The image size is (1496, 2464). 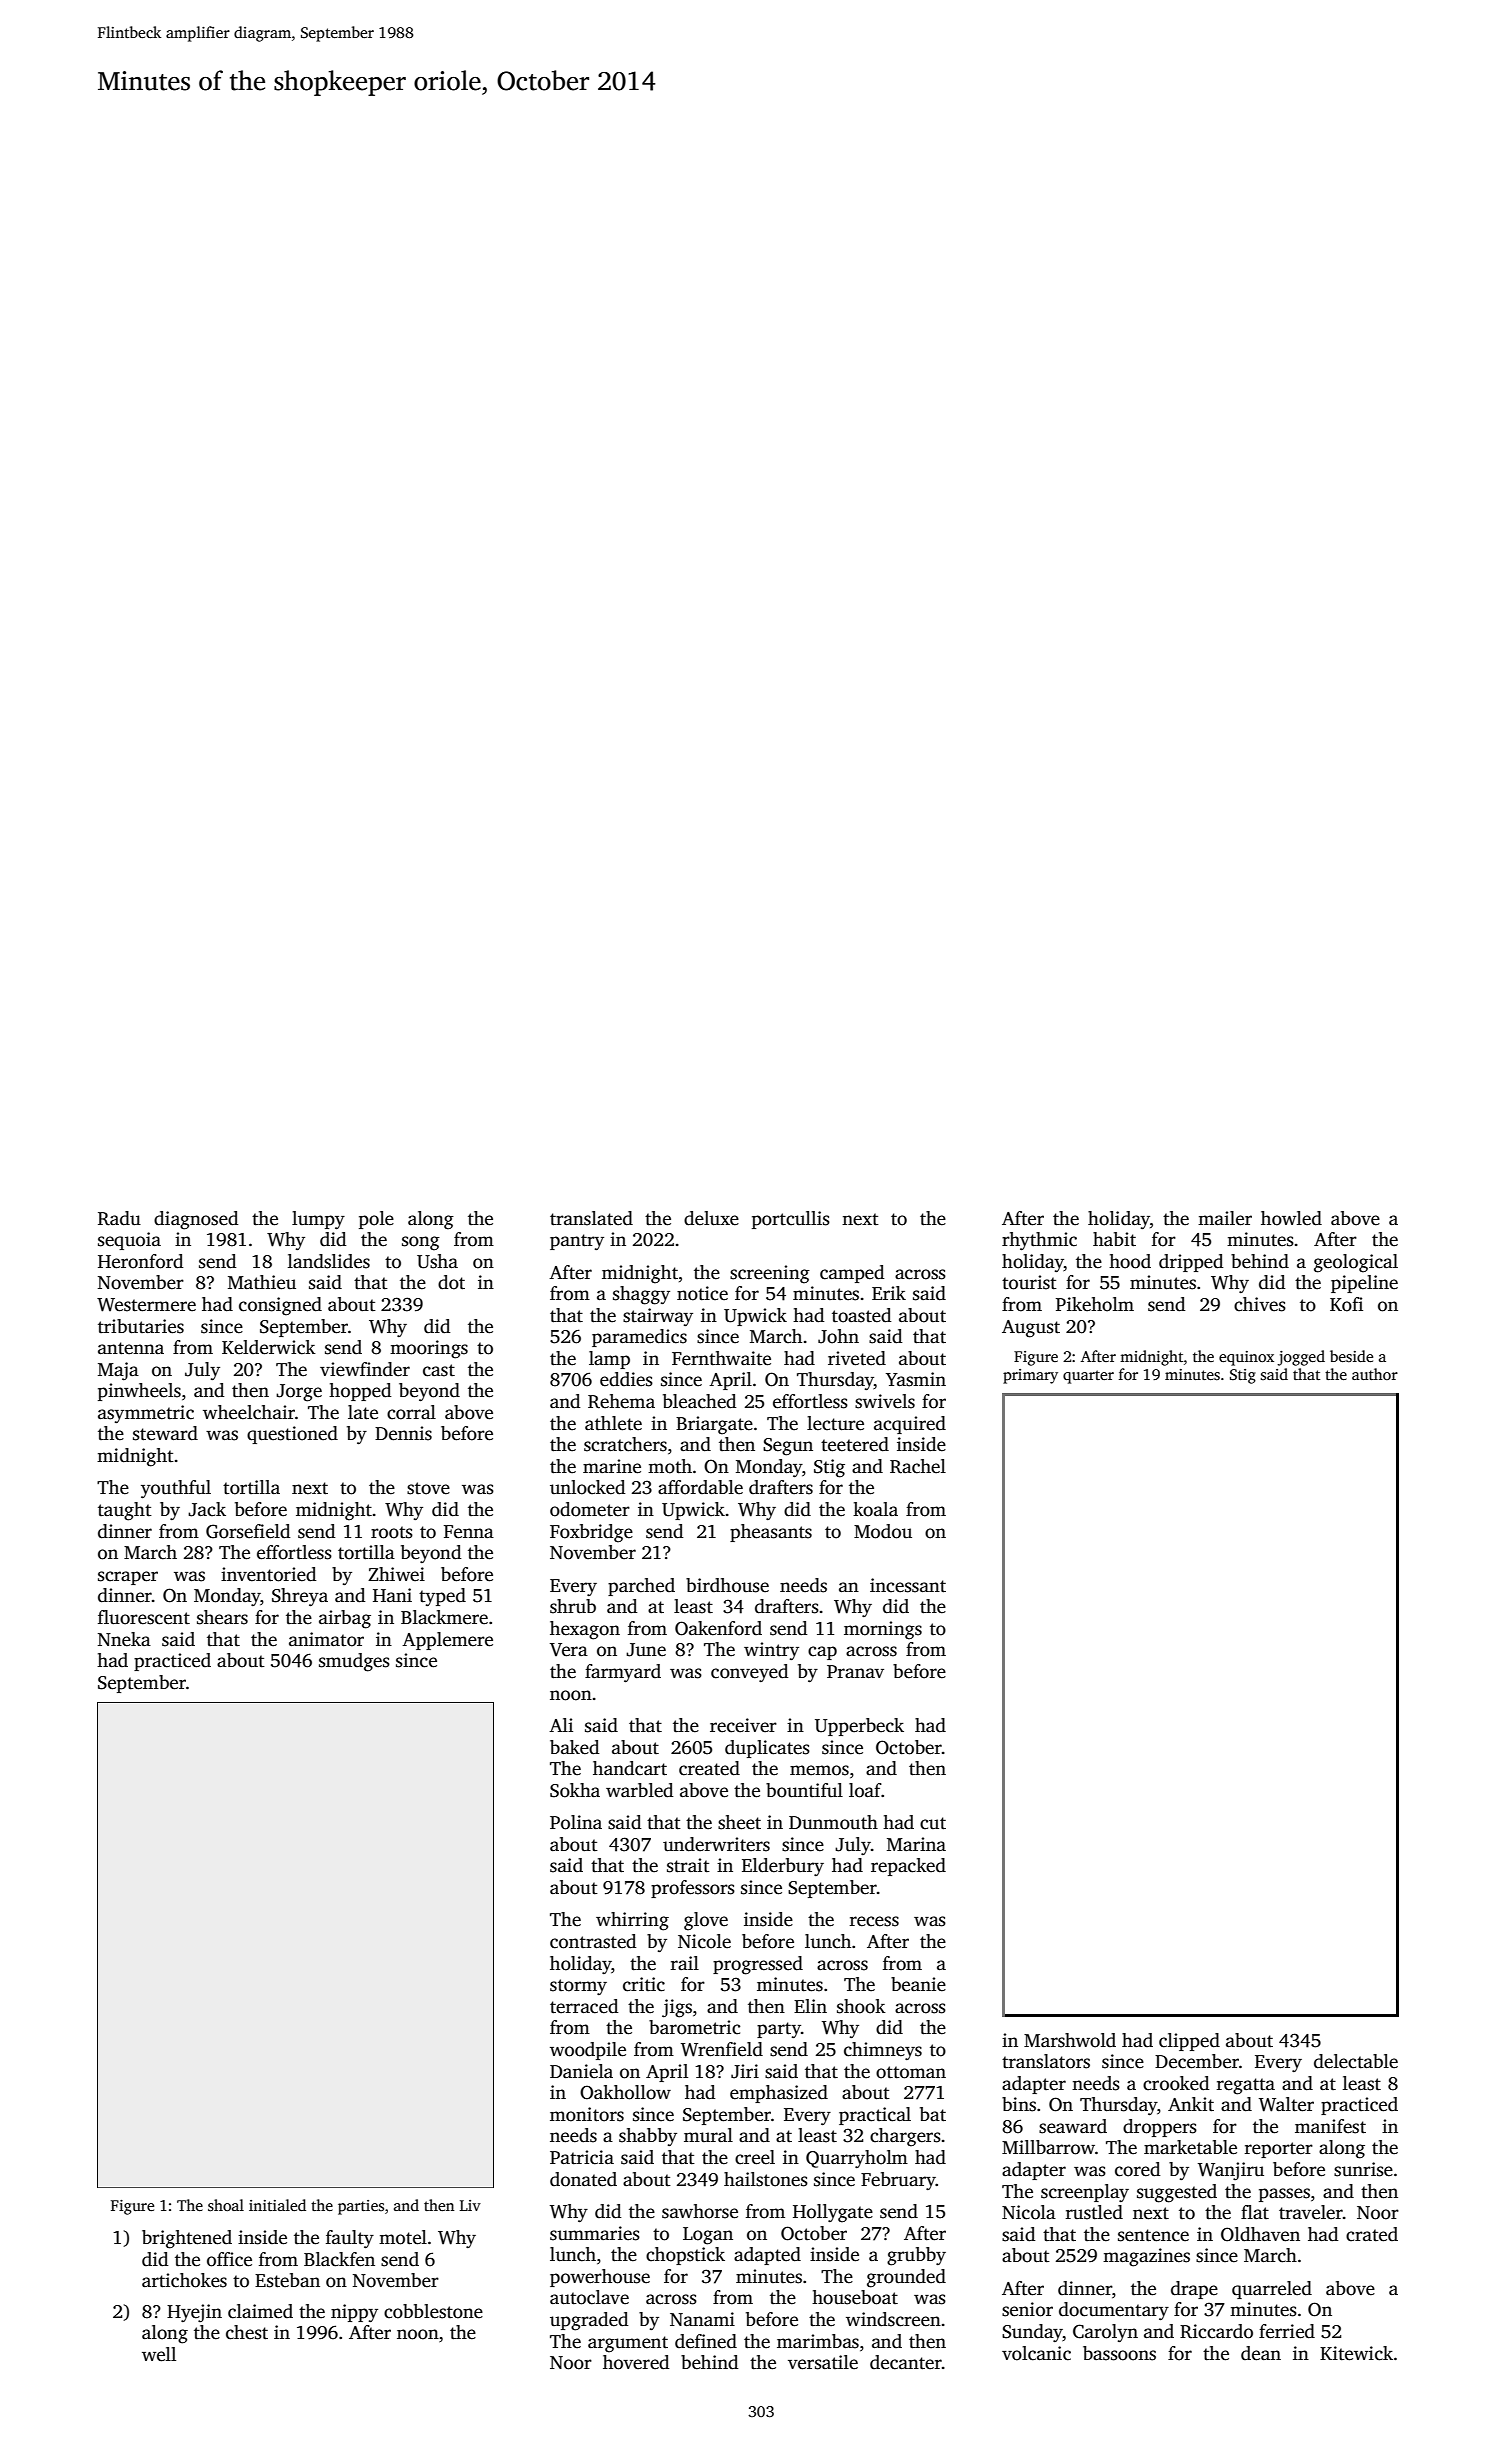 What do you see at coordinates (933, 1823) in the screenshot?
I see `cut` at bounding box center [933, 1823].
